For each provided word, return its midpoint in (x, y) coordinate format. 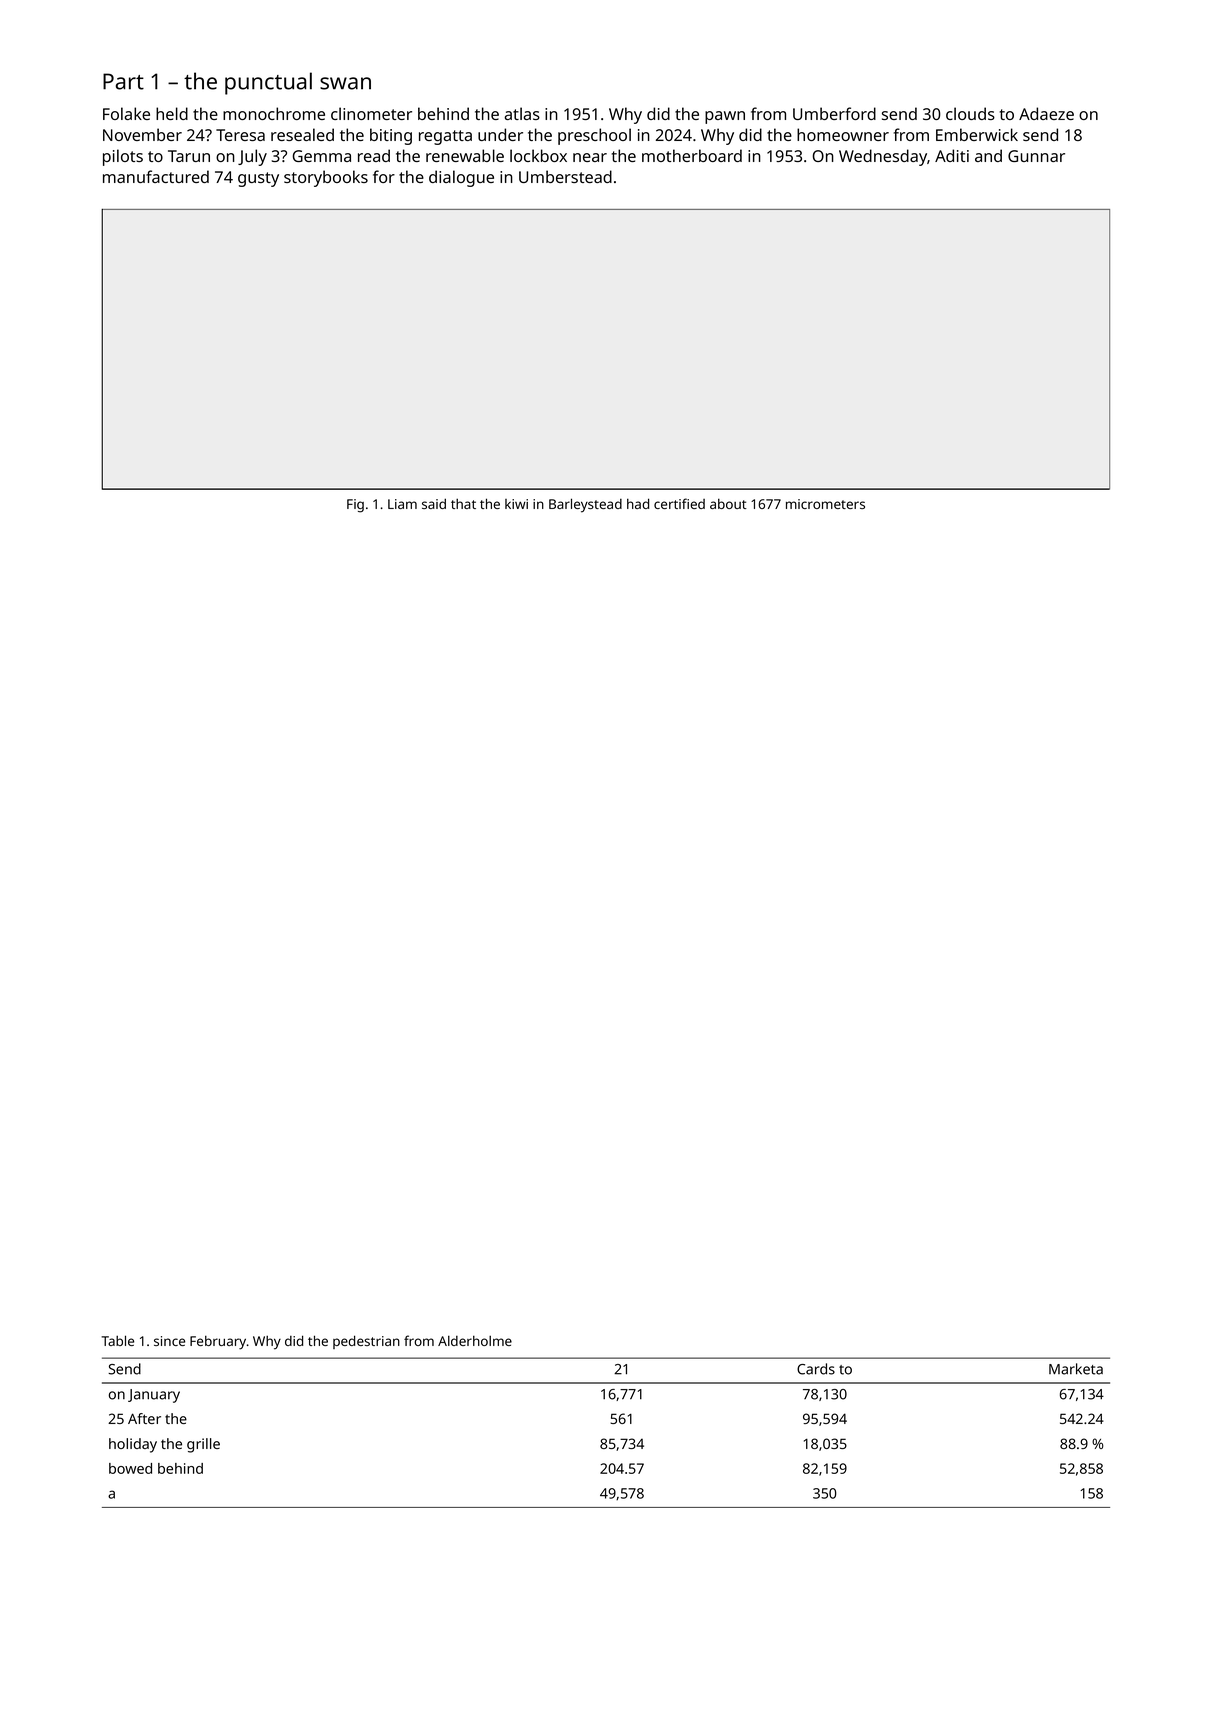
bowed (130, 1468)
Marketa (1076, 1369)
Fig (355, 506)
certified (679, 503)
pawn (725, 117)
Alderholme (475, 1341)
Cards (816, 1369)
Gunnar (1036, 156)
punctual (268, 83)
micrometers (825, 504)
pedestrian (366, 1342)
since (169, 1341)
